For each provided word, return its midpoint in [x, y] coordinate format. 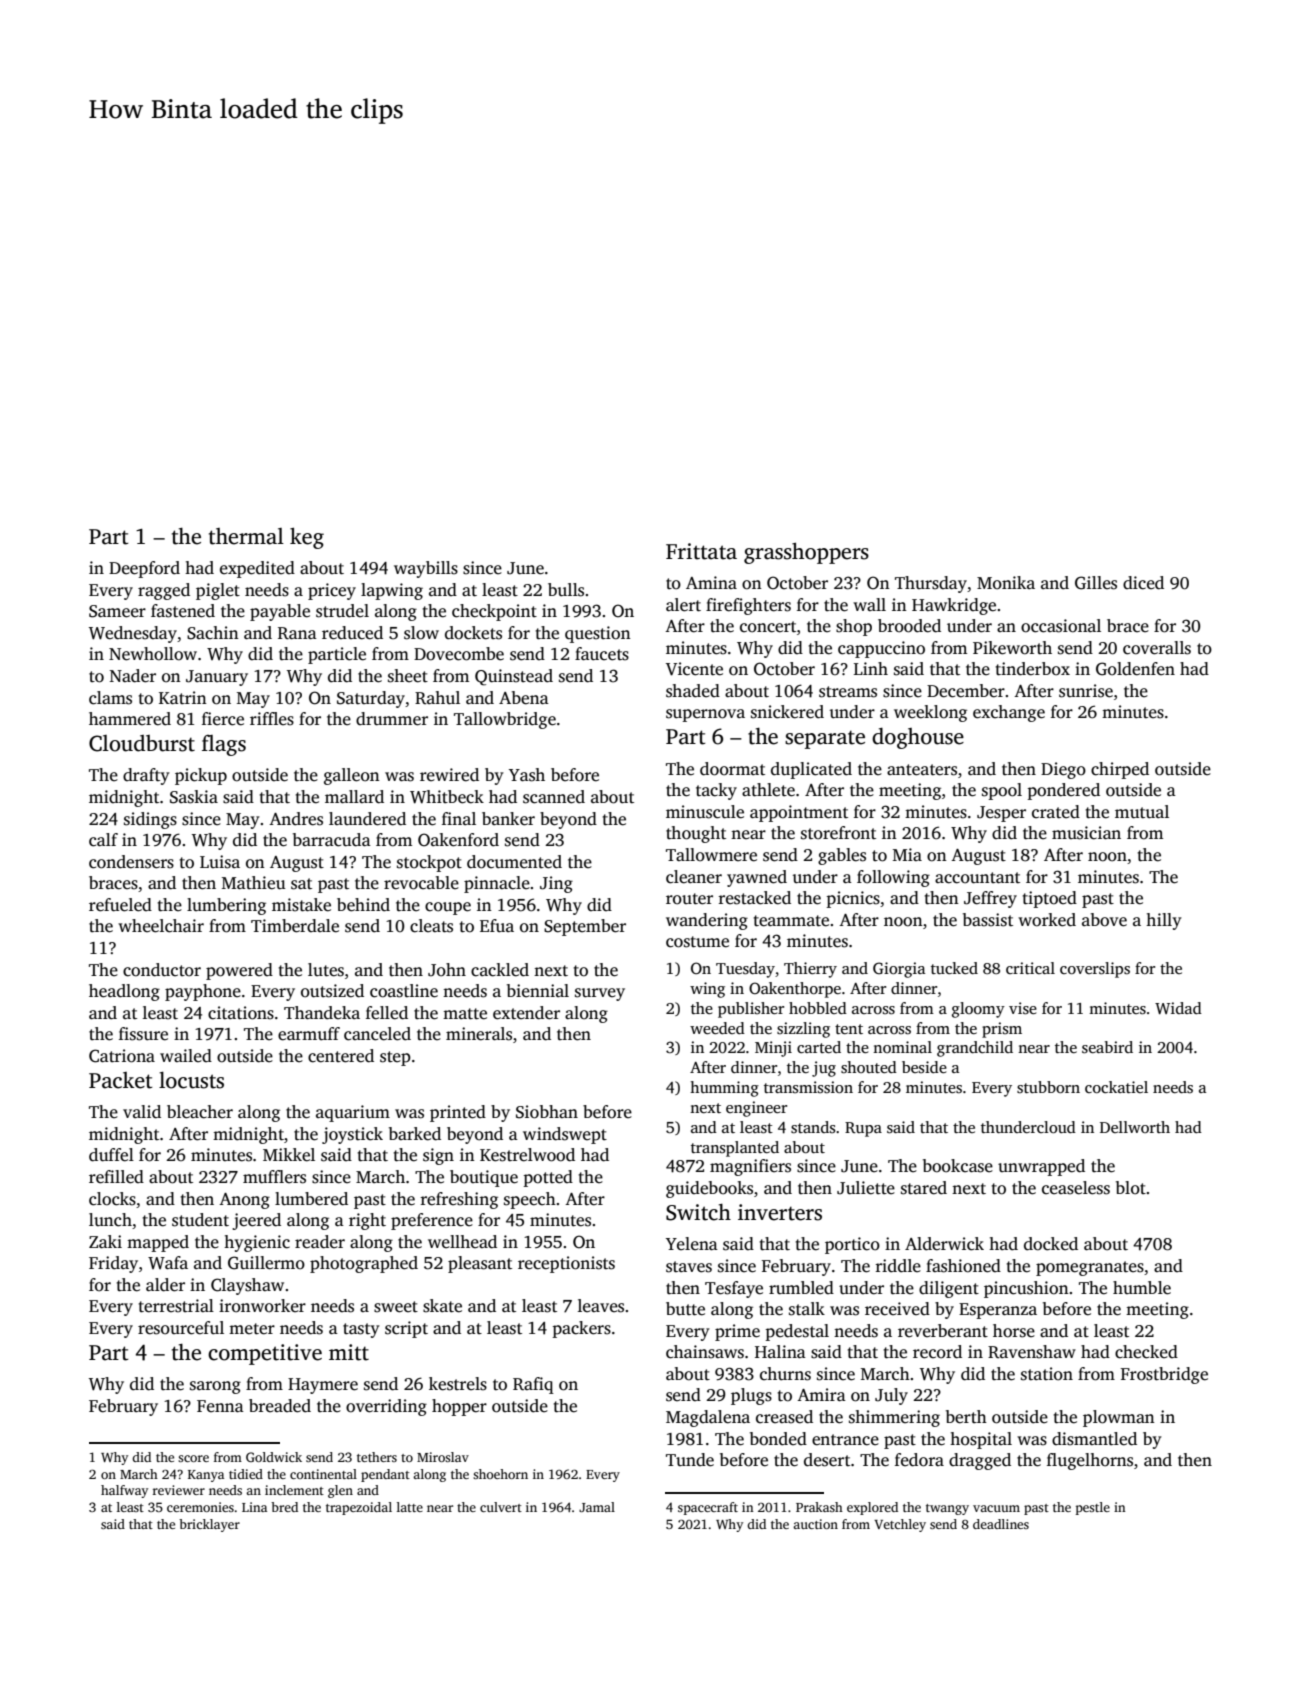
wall [869, 604]
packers [581, 1329]
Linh [871, 668]
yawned [757, 878]
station [1047, 1374]
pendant [385, 1475]
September [585, 927]
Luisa [220, 862]
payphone [203, 992]
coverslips [1095, 970]
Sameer [117, 611]
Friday [113, 1264]
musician [1086, 833]
